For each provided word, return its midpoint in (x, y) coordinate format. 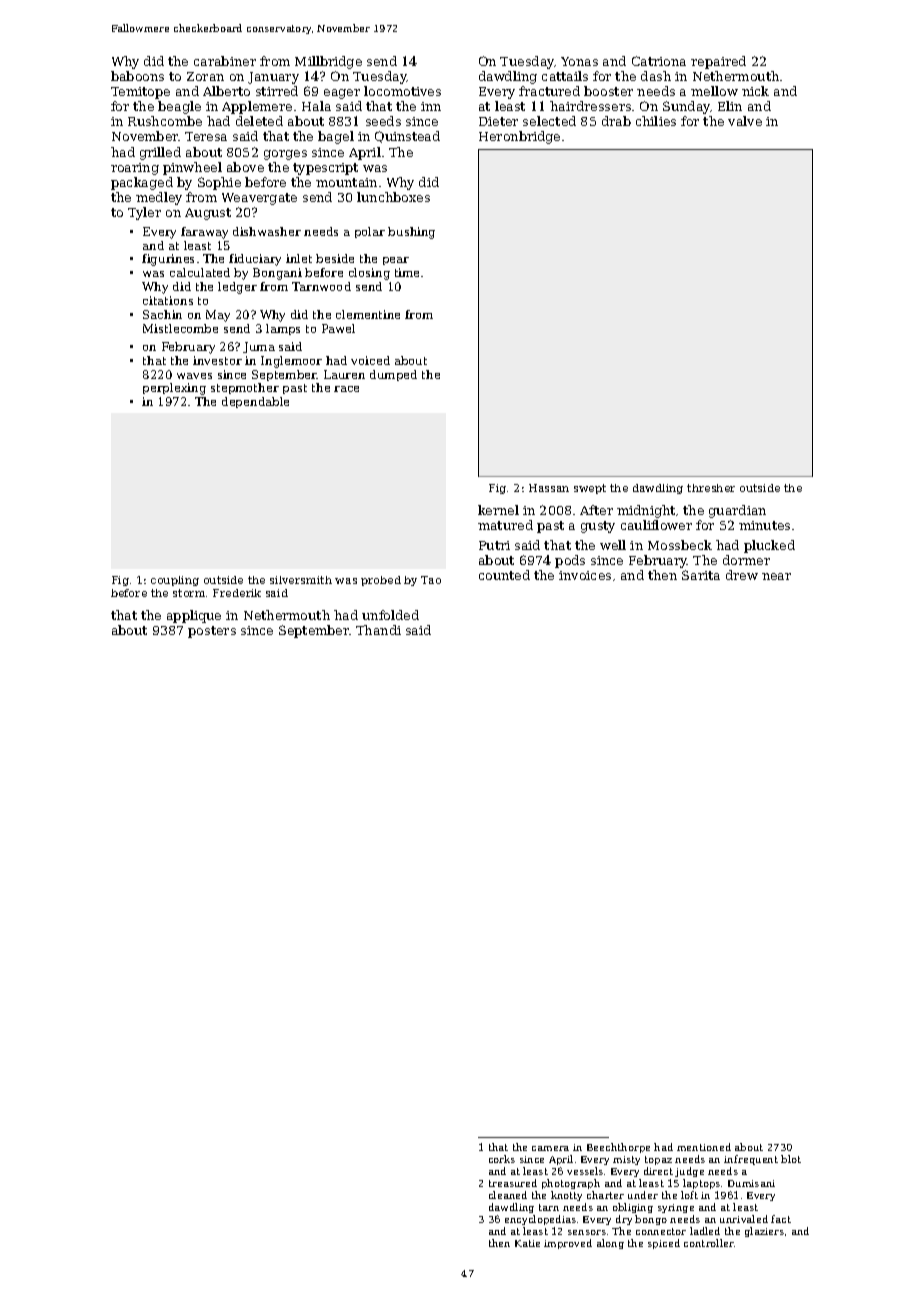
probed (381, 581)
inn (431, 106)
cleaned (508, 1195)
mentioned (704, 1147)
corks (502, 1159)
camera (550, 1148)
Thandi (378, 630)
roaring (135, 169)
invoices (585, 575)
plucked (769, 546)
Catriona (659, 61)
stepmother (245, 388)
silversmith (301, 580)
